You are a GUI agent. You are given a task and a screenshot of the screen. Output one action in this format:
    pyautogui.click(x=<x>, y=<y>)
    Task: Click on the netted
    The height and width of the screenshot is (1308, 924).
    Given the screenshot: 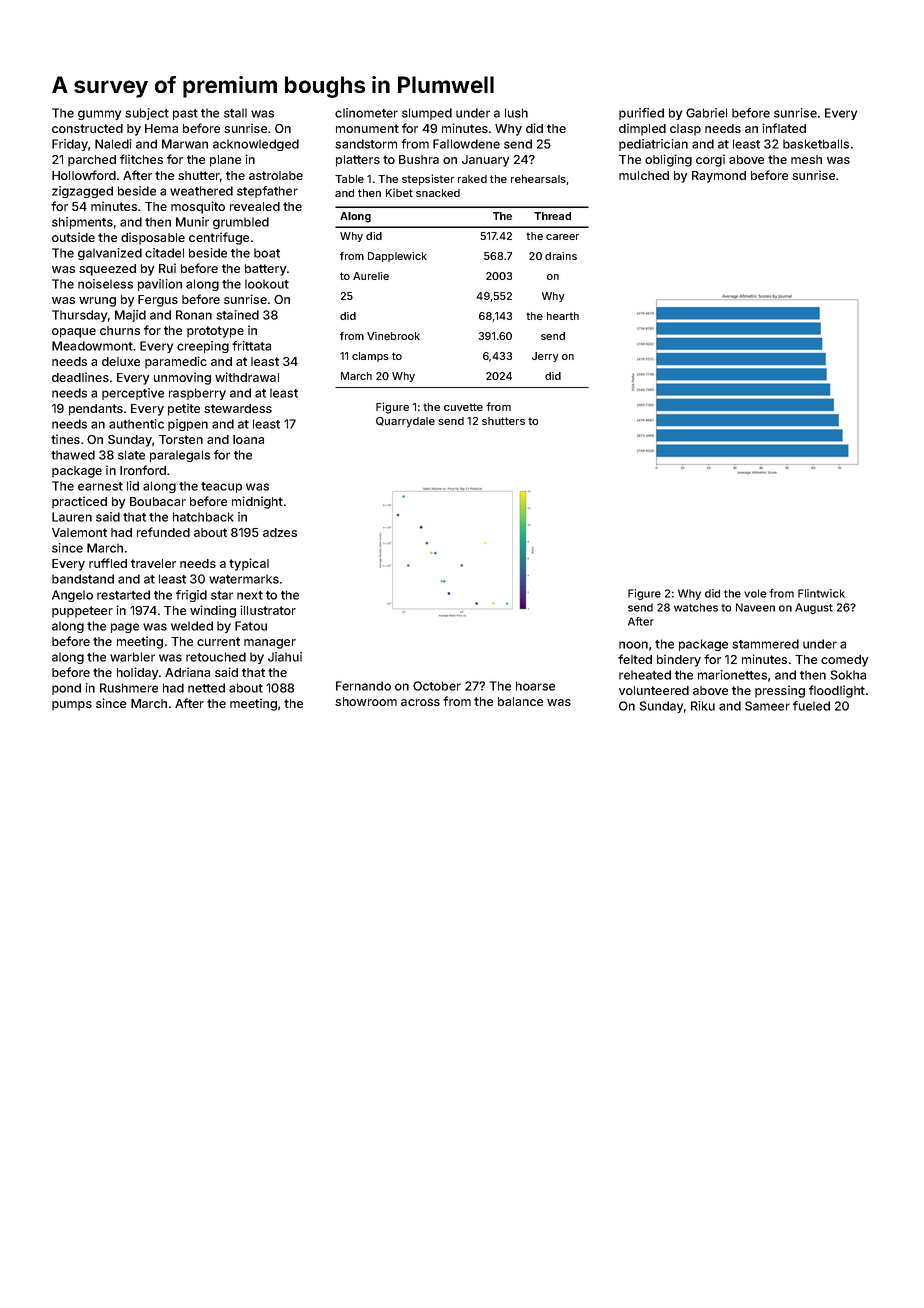 What is the action you would take?
    pyautogui.click(x=206, y=688)
